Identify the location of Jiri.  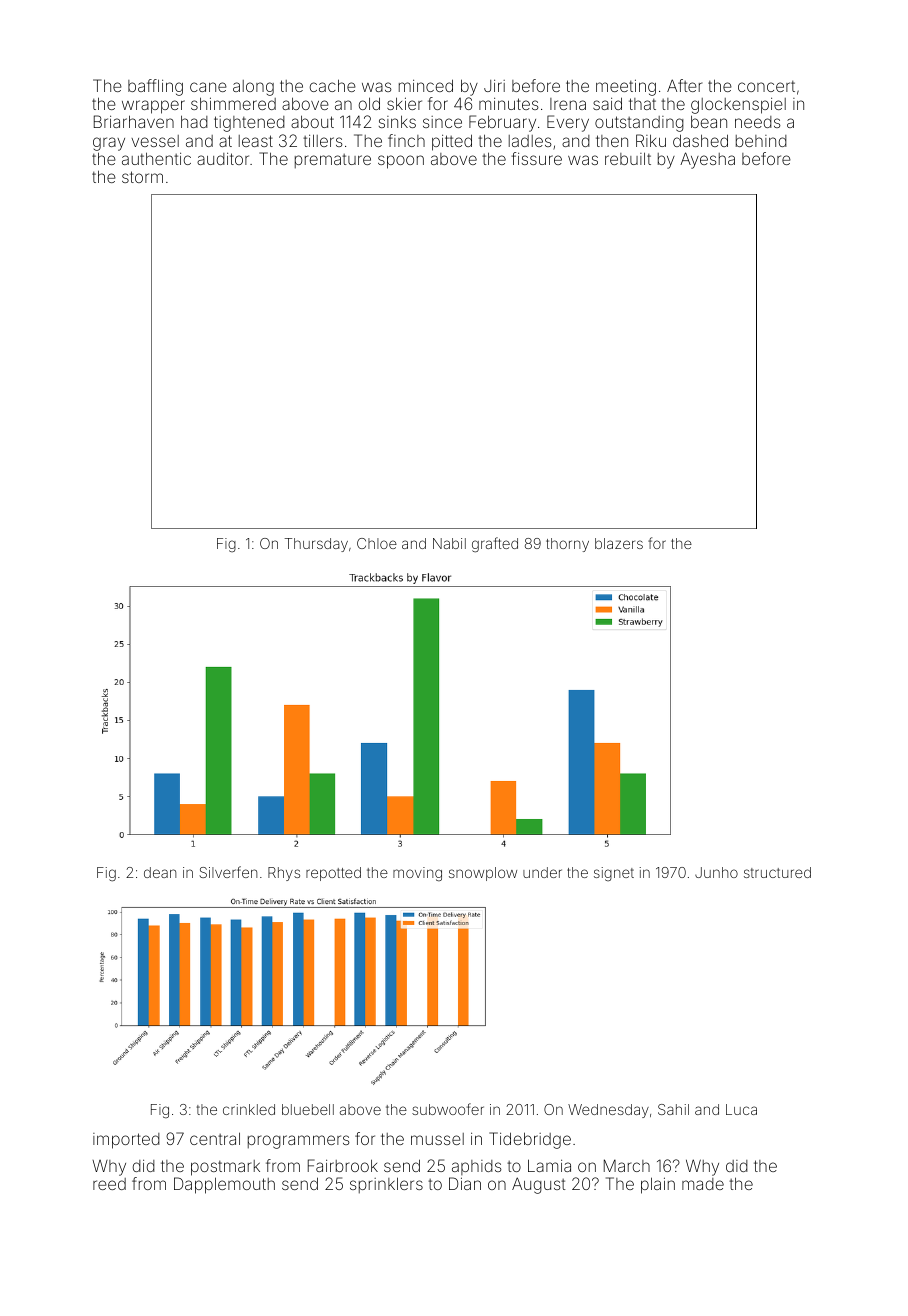
(494, 85).
